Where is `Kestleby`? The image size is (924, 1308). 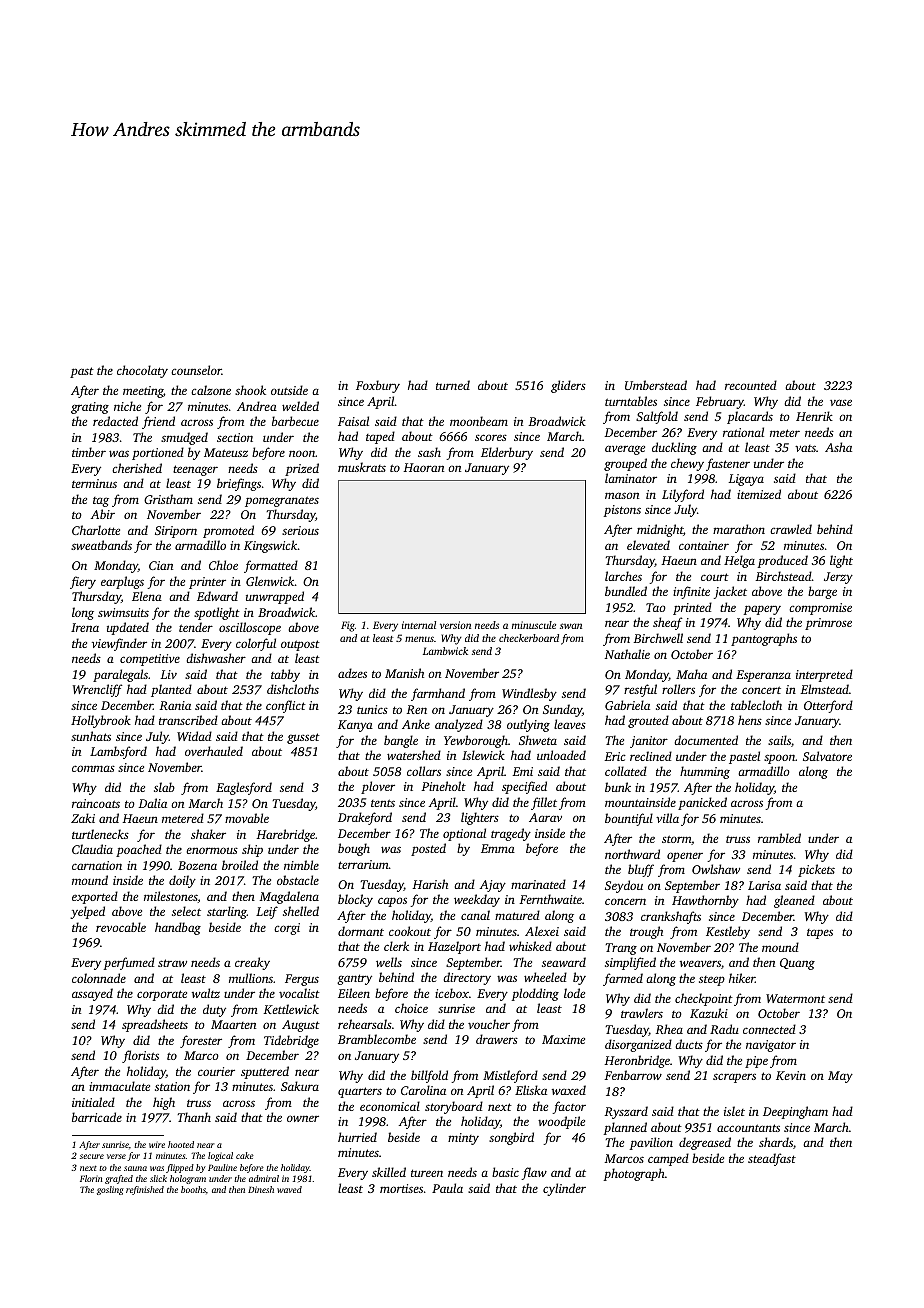
Kestleby is located at coordinates (728, 932).
